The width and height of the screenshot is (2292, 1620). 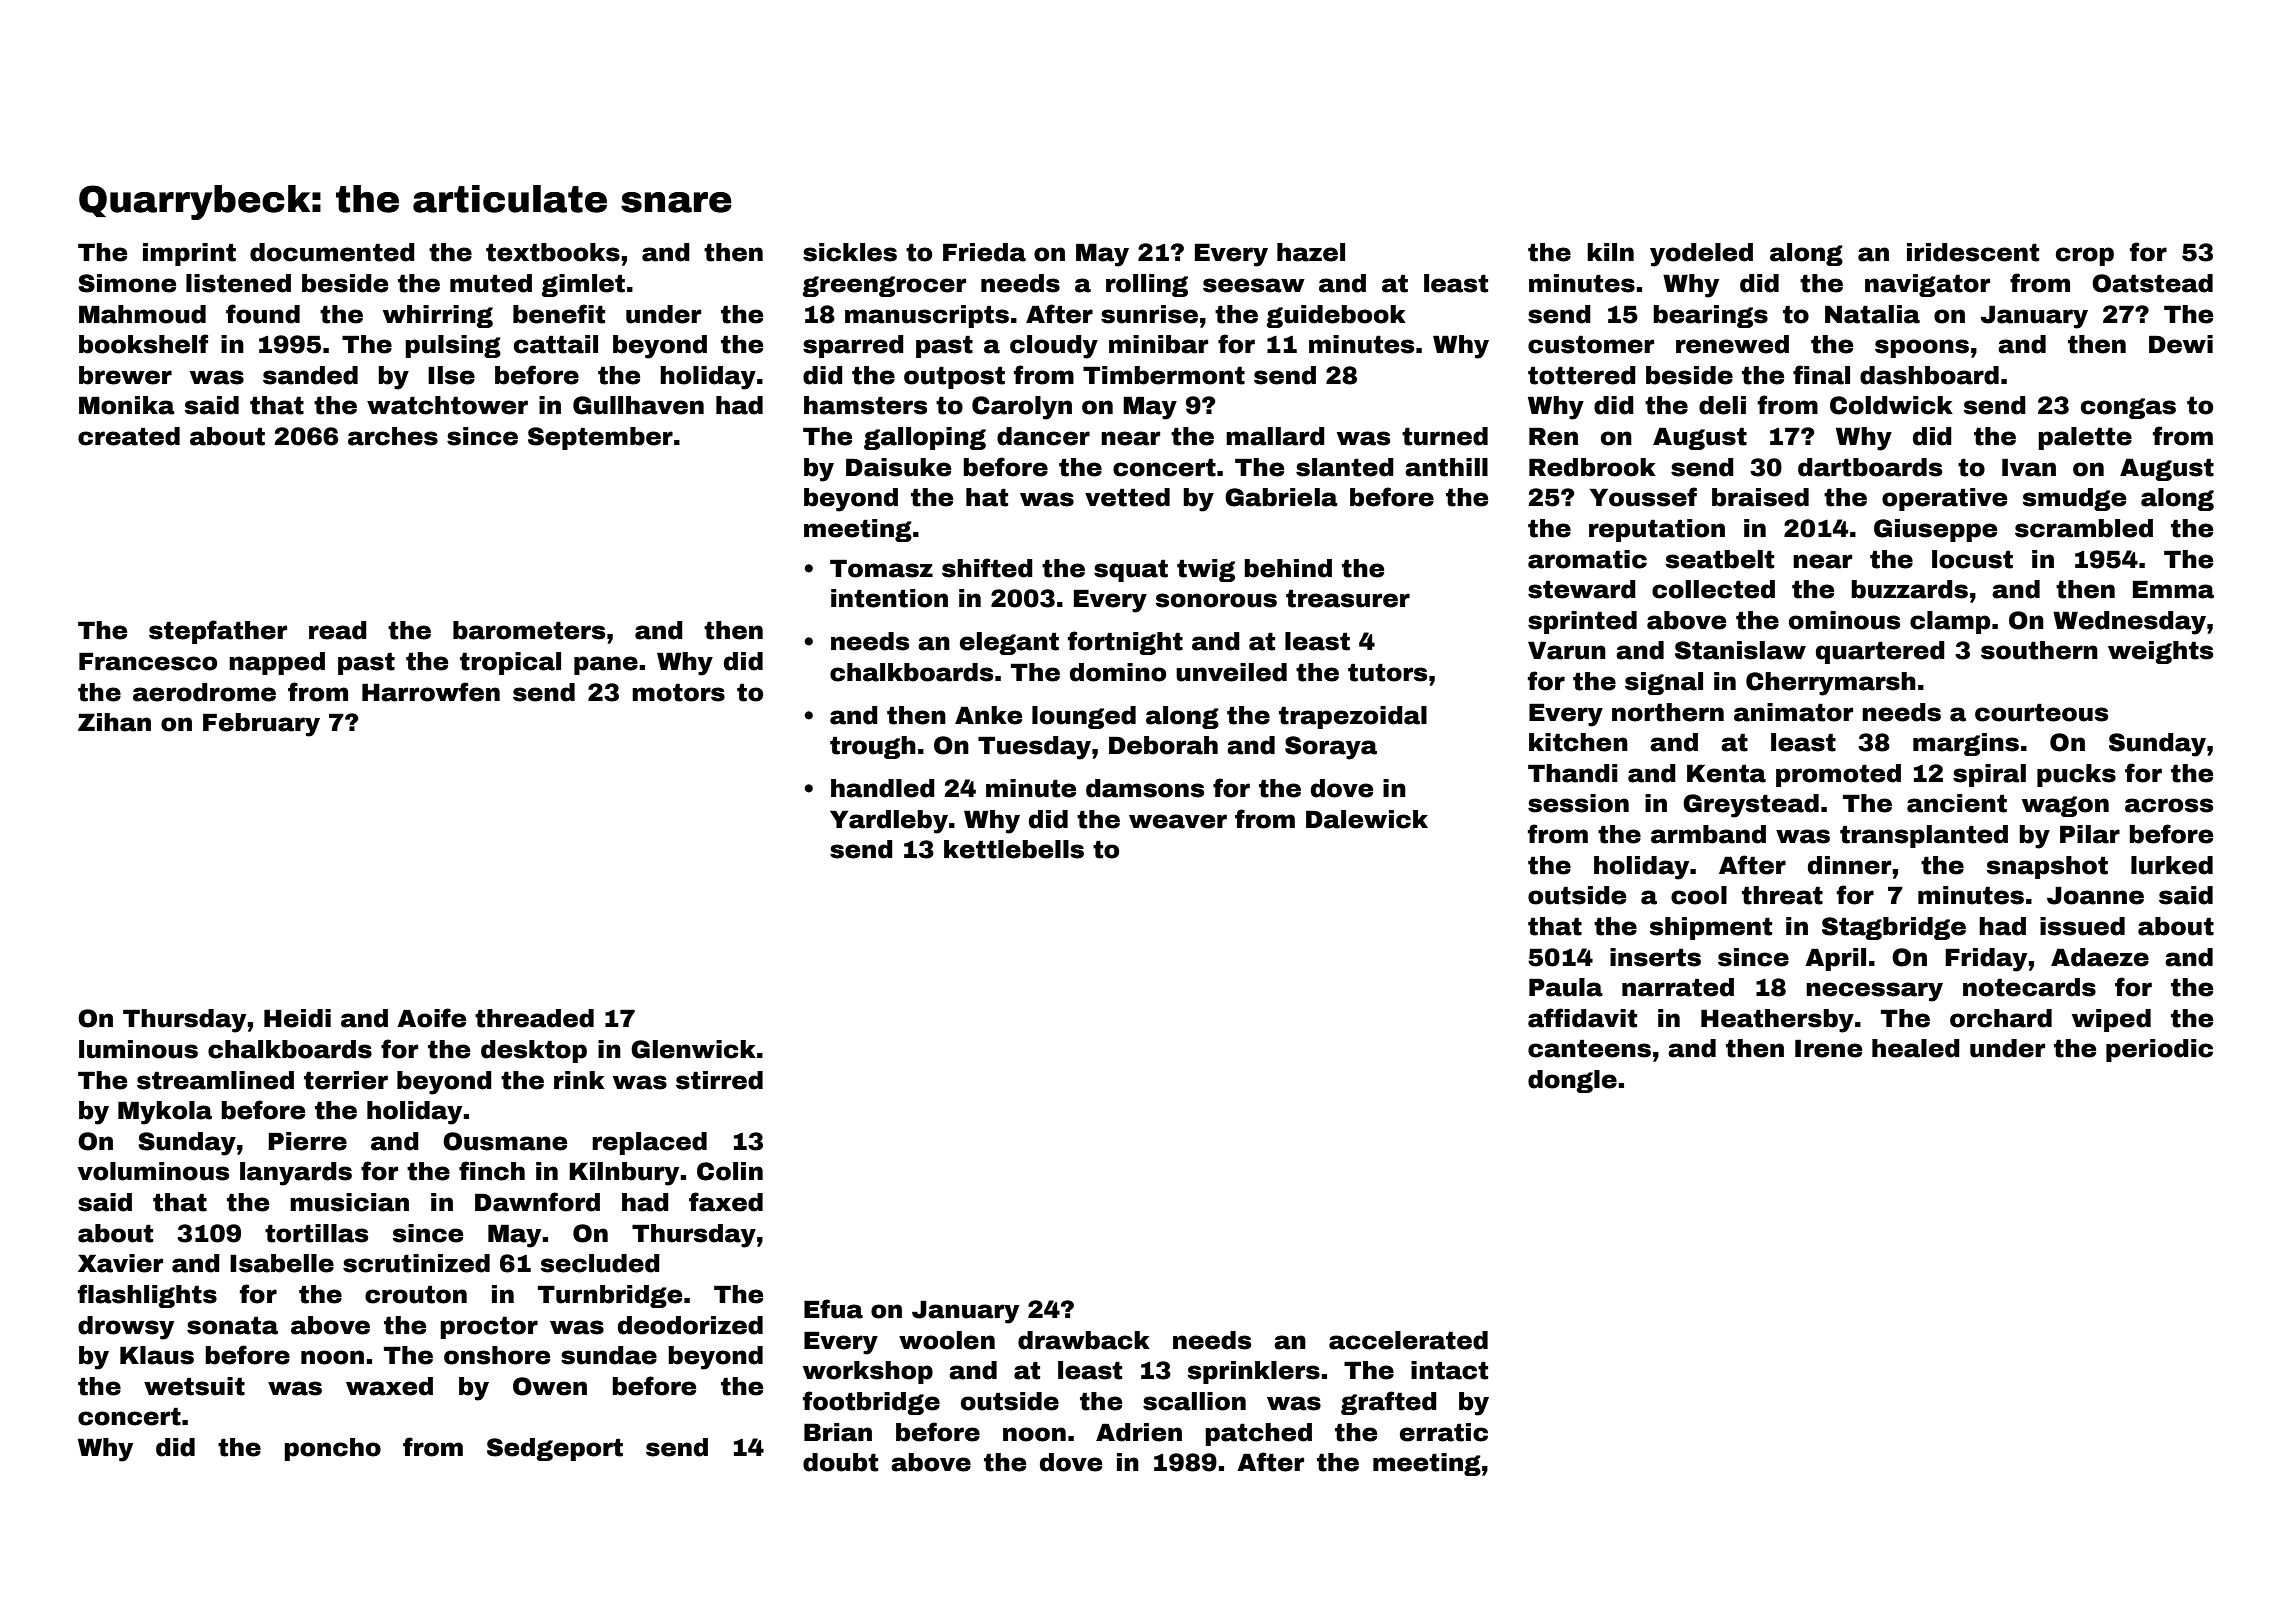 What do you see at coordinates (332, 252) in the screenshot?
I see `documented` at bounding box center [332, 252].
